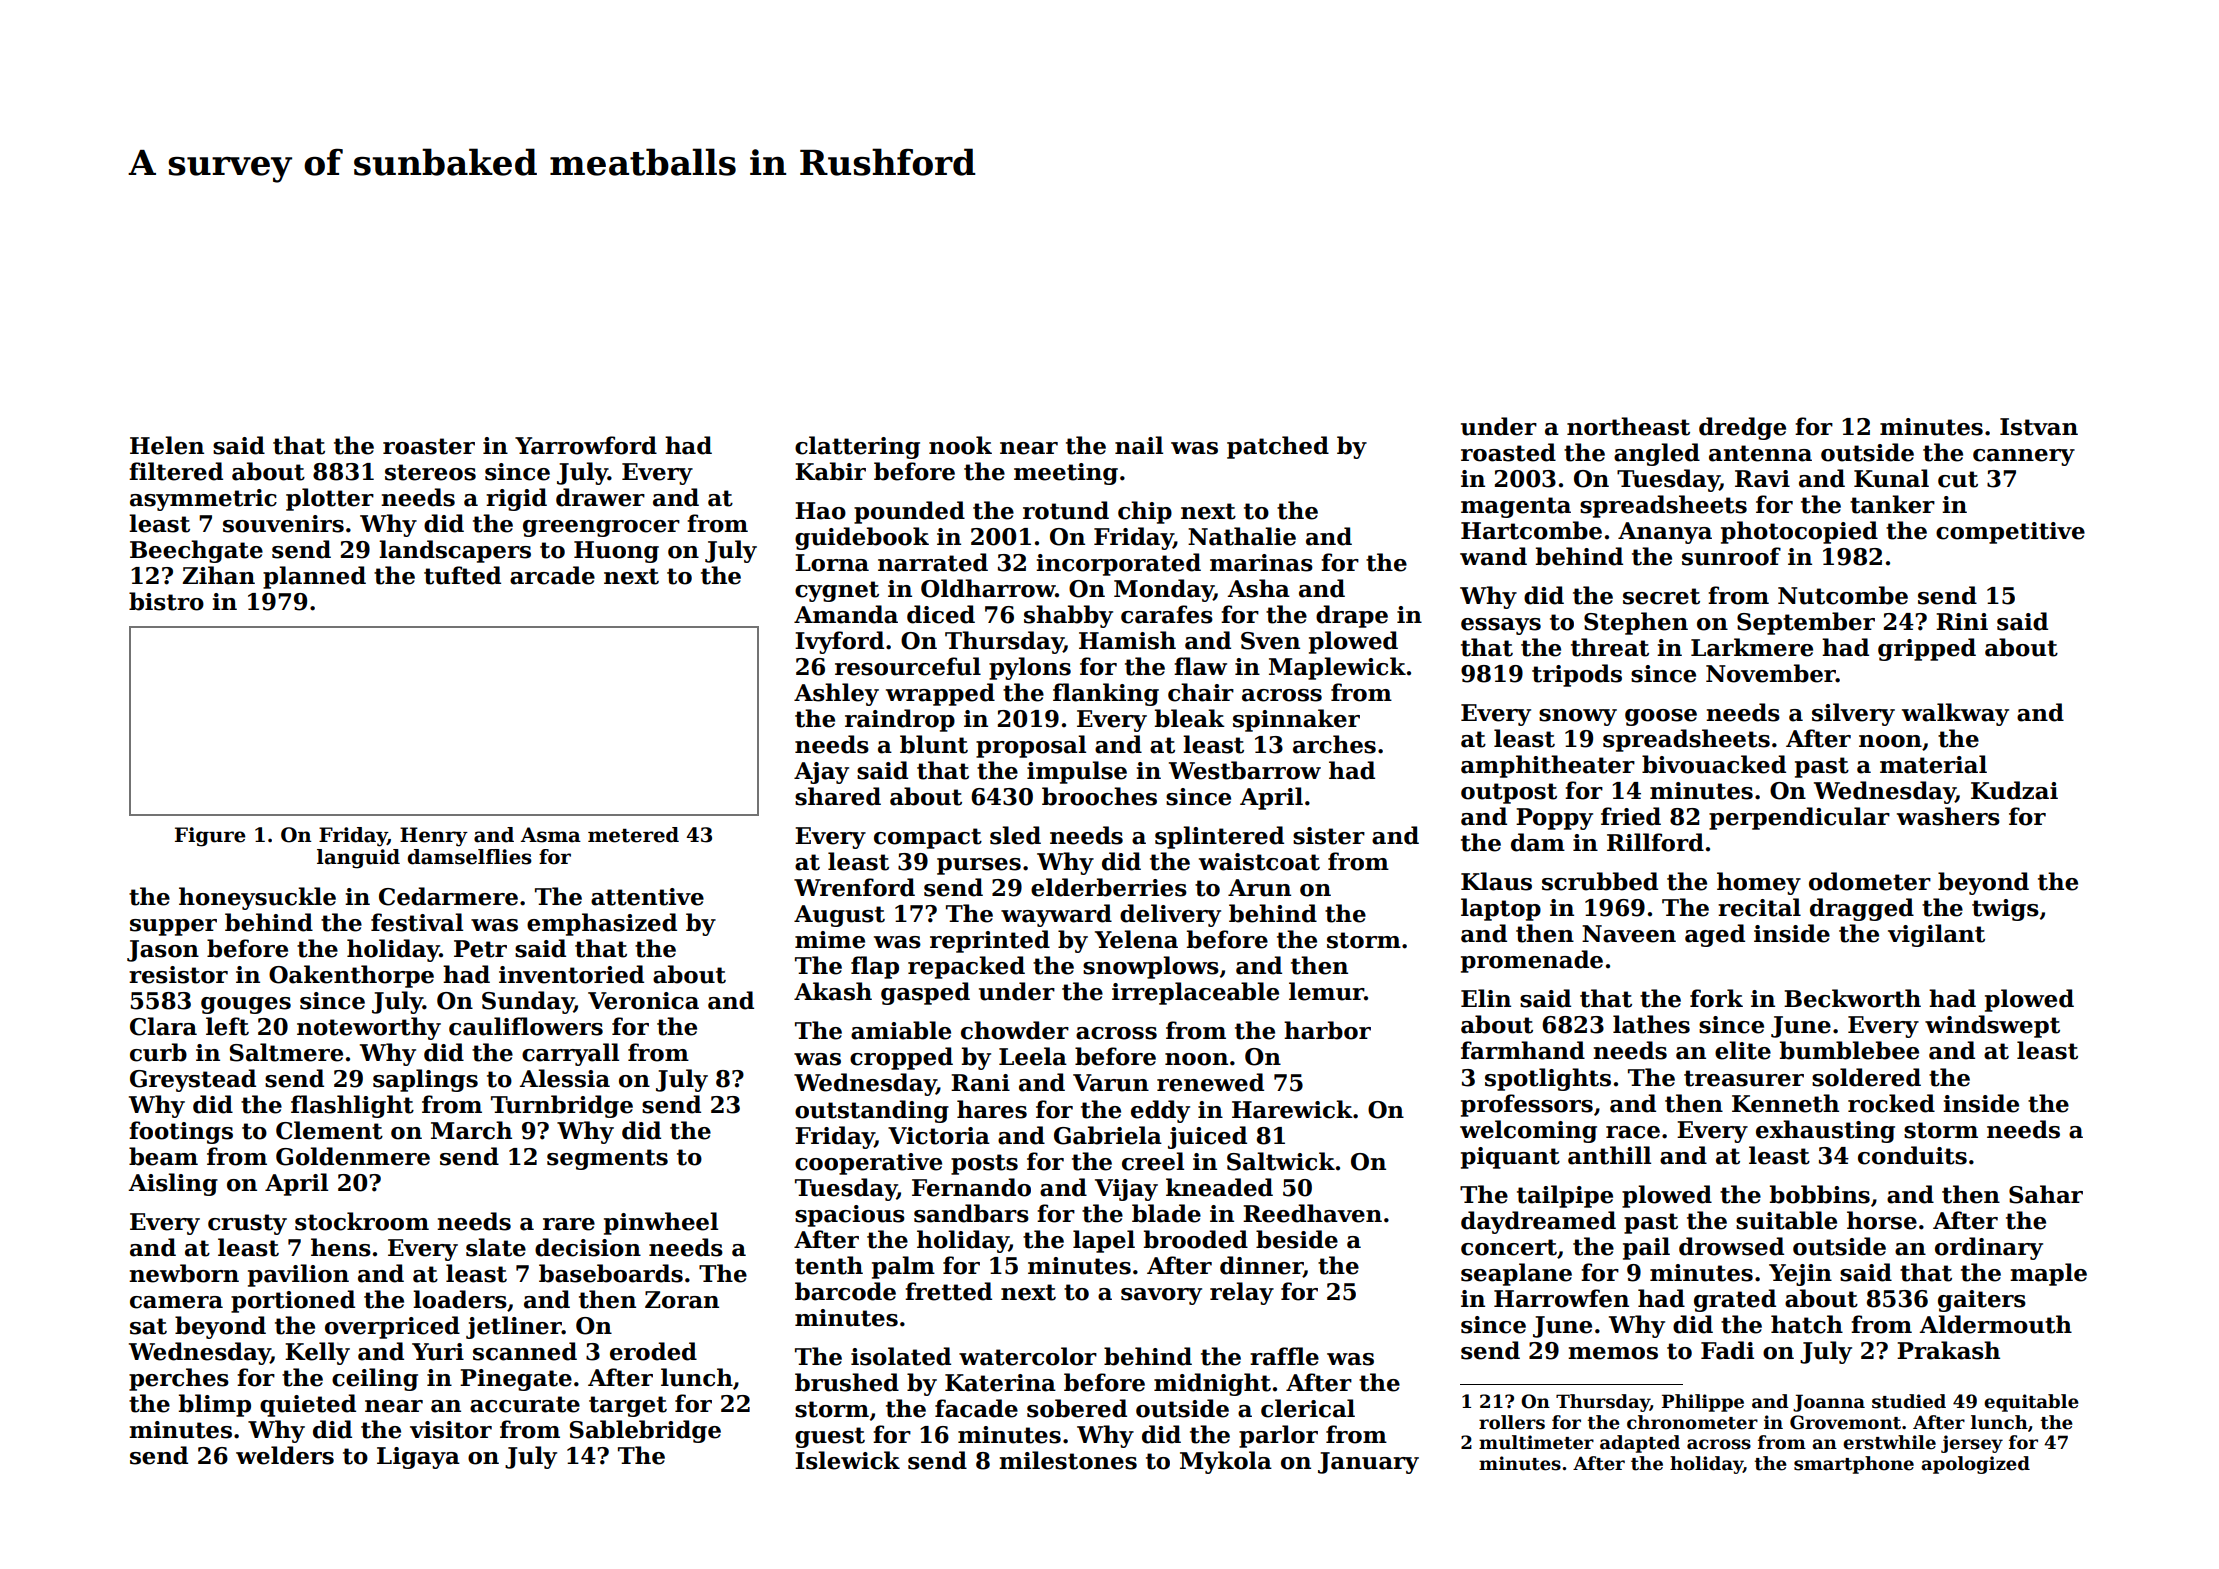 Image resolution: width=2219 pixels, height=1569 pixels. Describe the element at coordinates (1493, 556) in the screenshot. I see `wand` at that location.
